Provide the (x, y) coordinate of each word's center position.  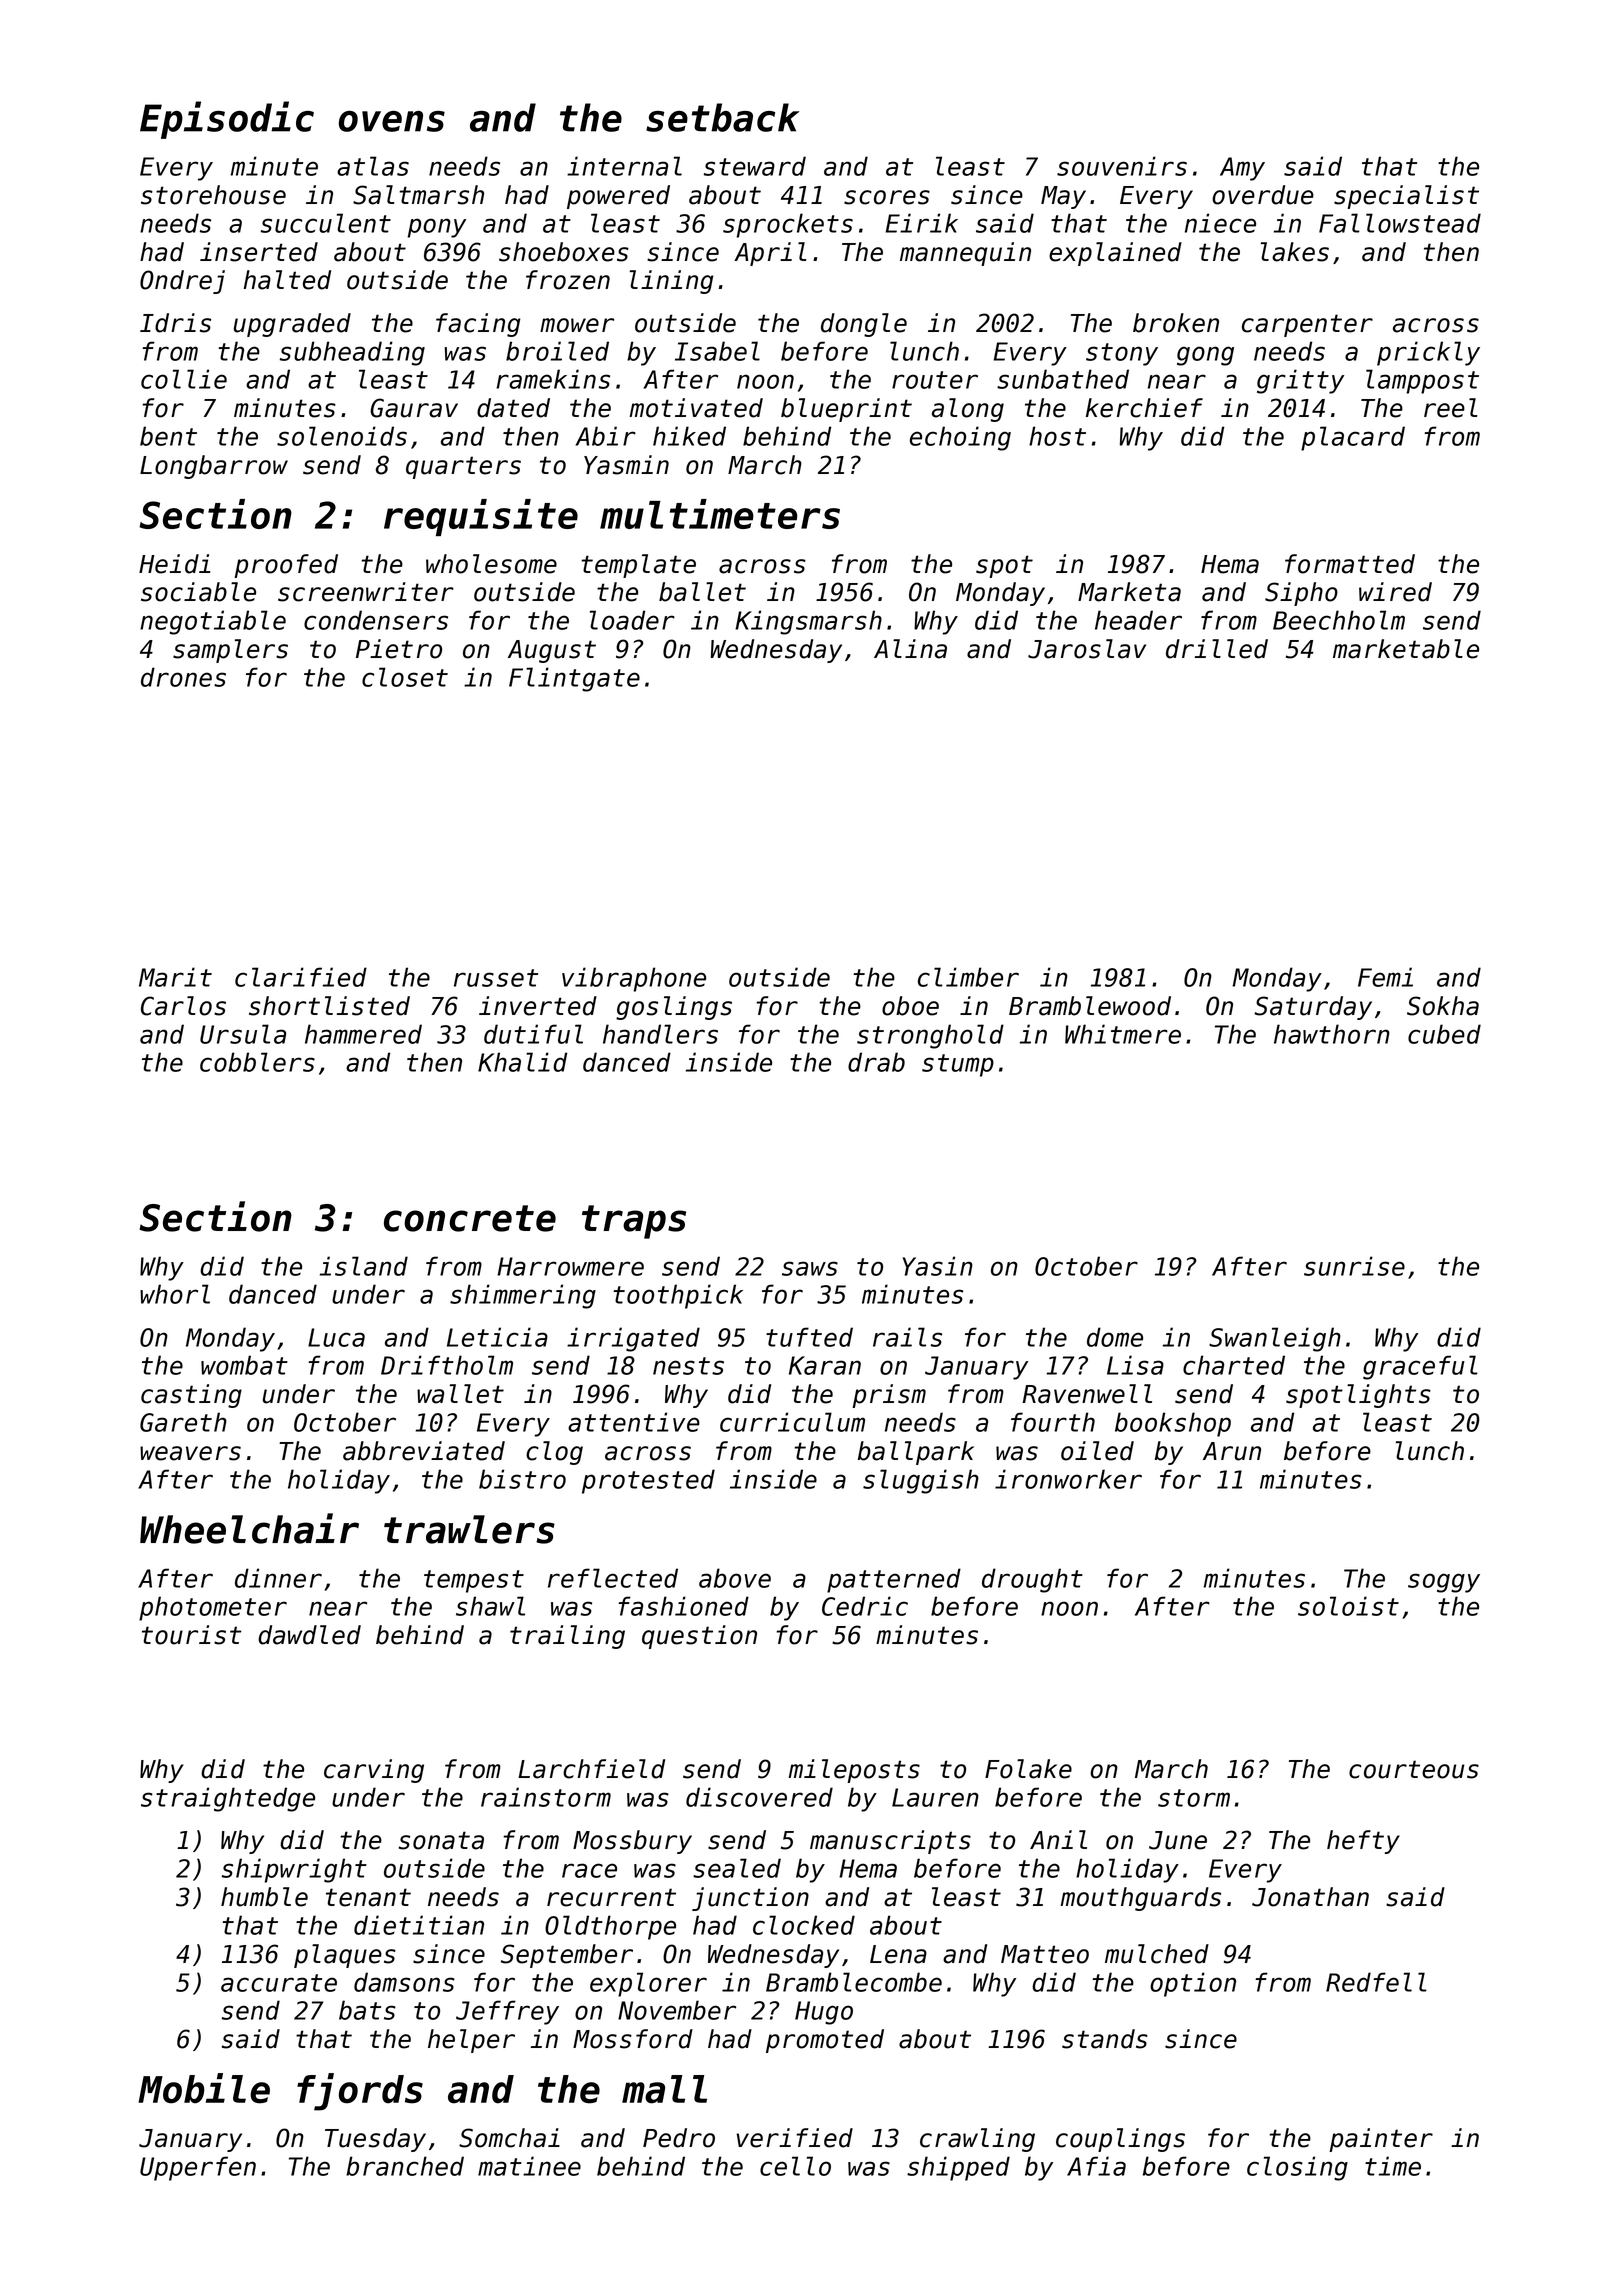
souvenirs (1122, 166)
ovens (392, 121)
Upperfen (198, 2168)
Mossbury (632, 1842)
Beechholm (1339, 620)
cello (795, 2166)
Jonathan (1310, 1897)
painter (1381, 2140)
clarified (301, 977)
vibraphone (634, 979)
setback (722, 117)
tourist (191, 1635)
